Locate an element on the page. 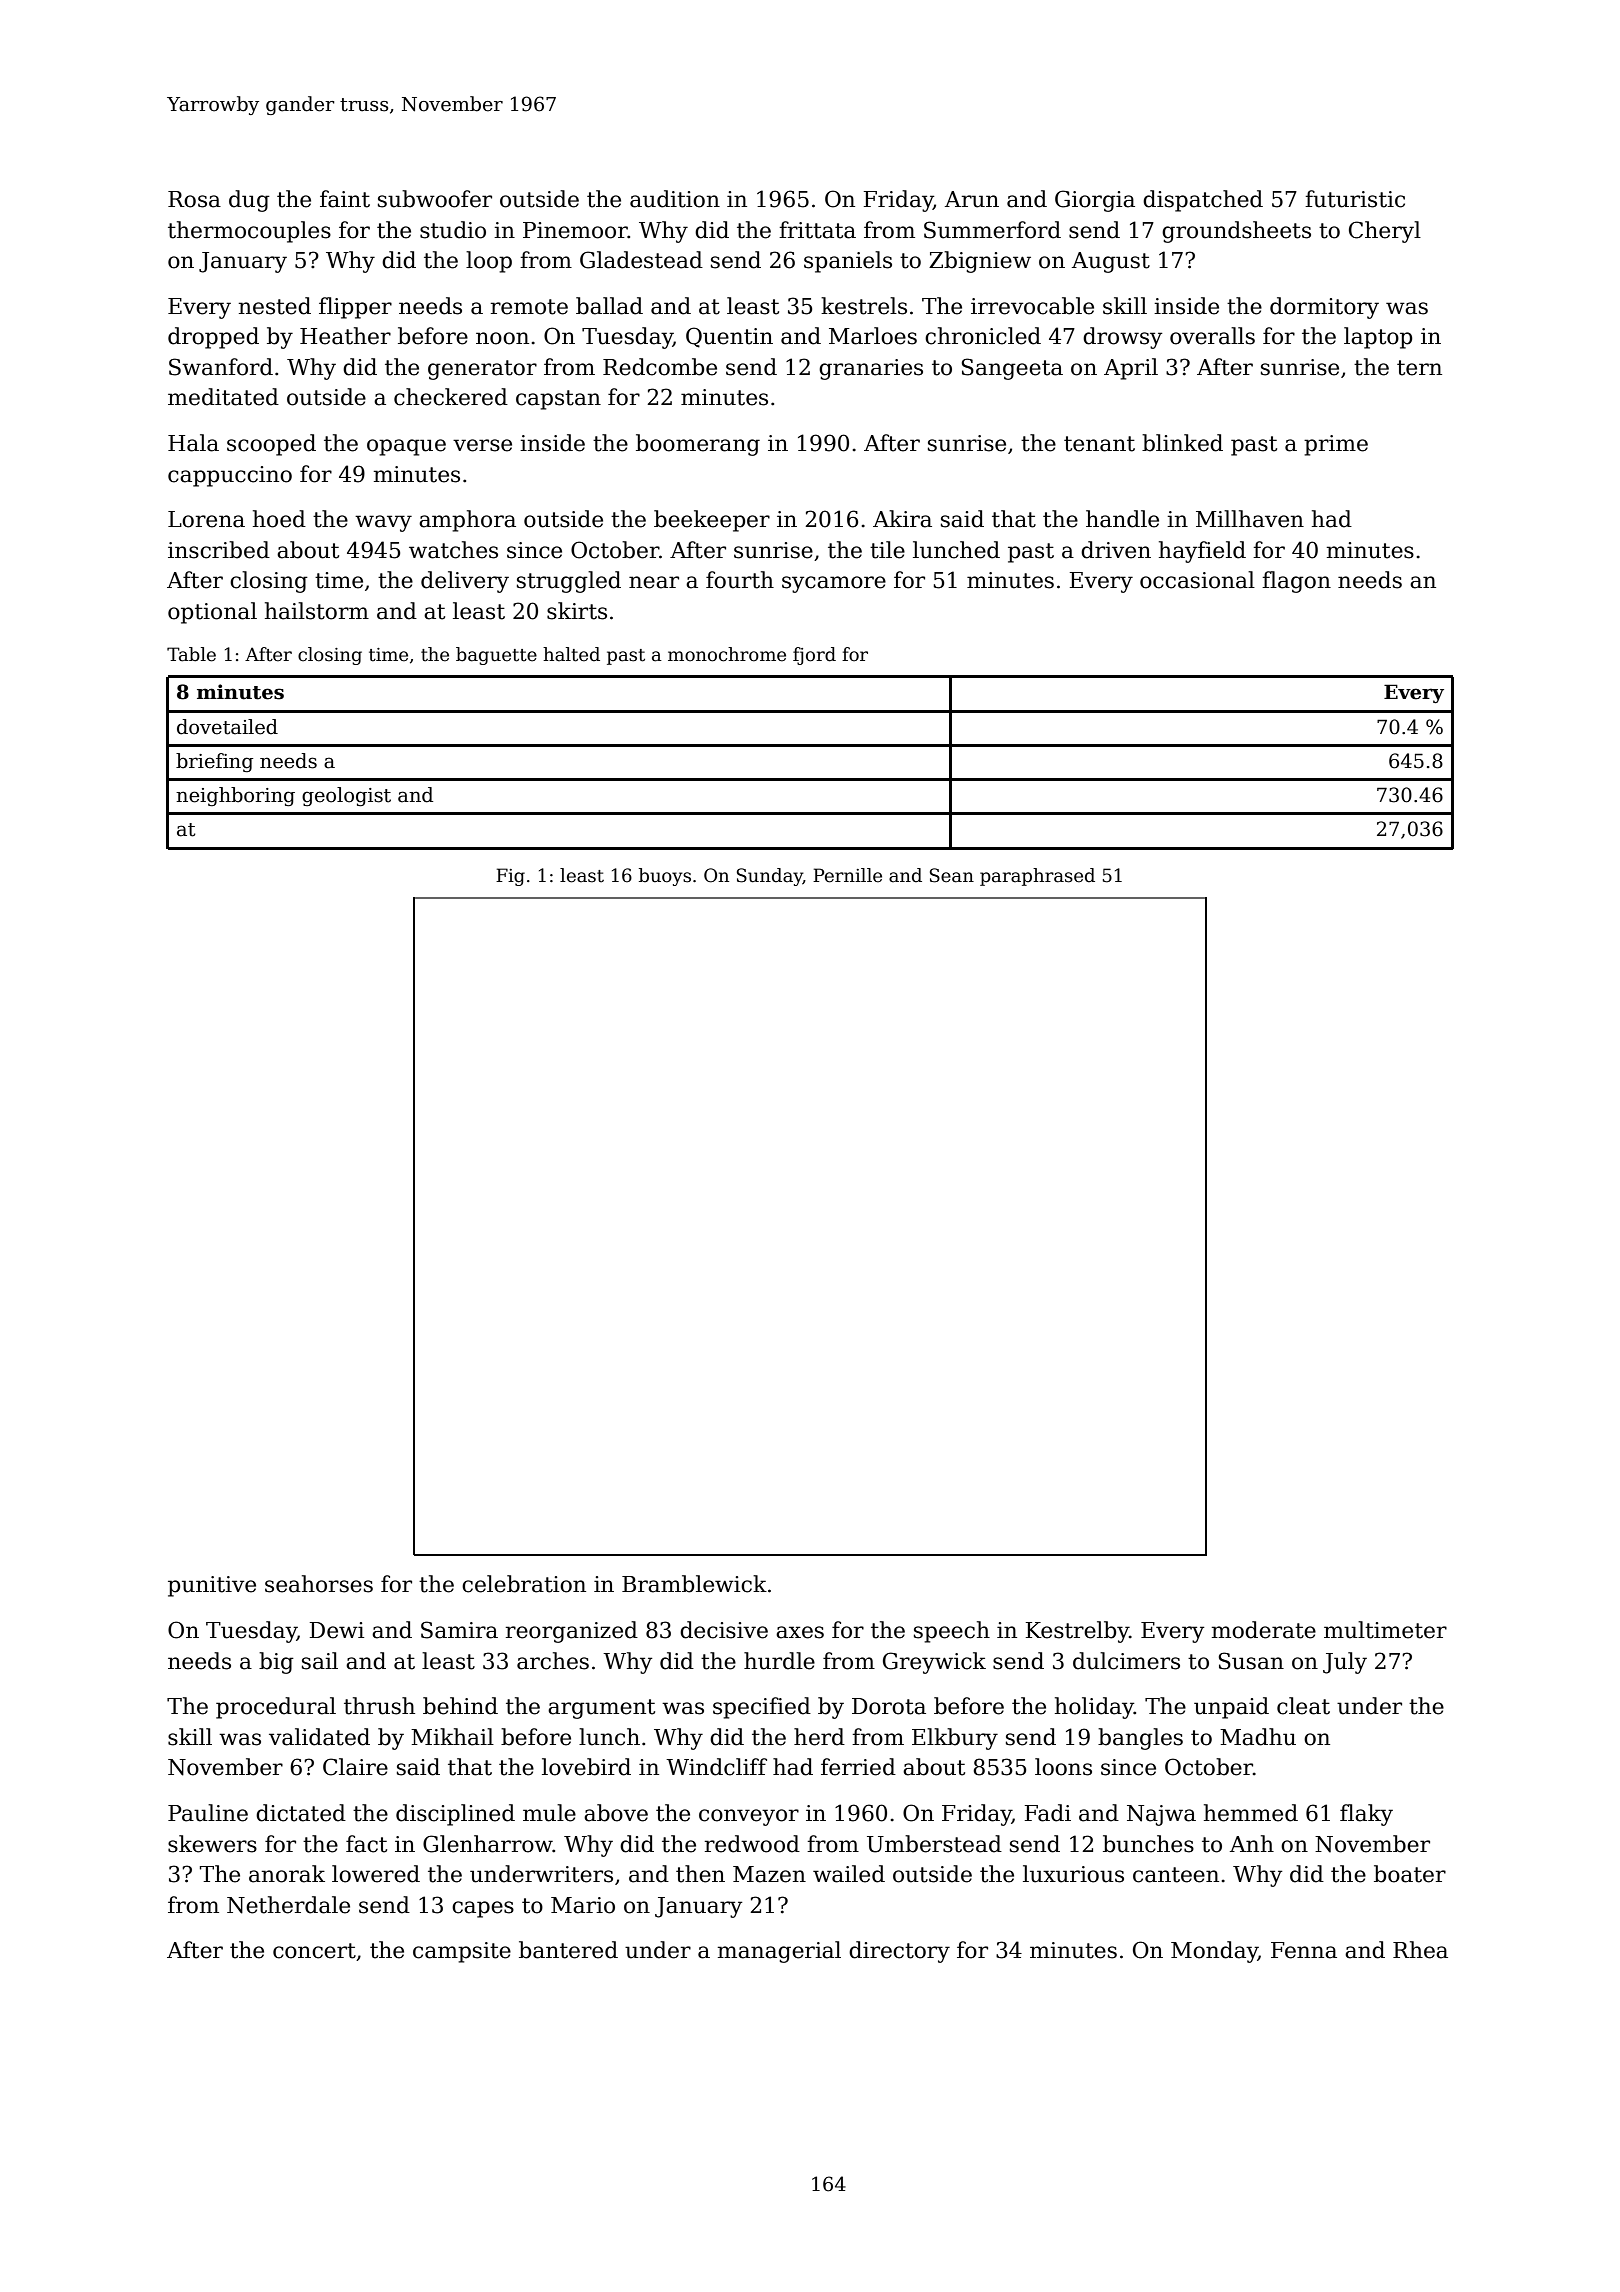 This image has height=2292, width=1620. paraphrased is located at coordinates (1037, 877).
